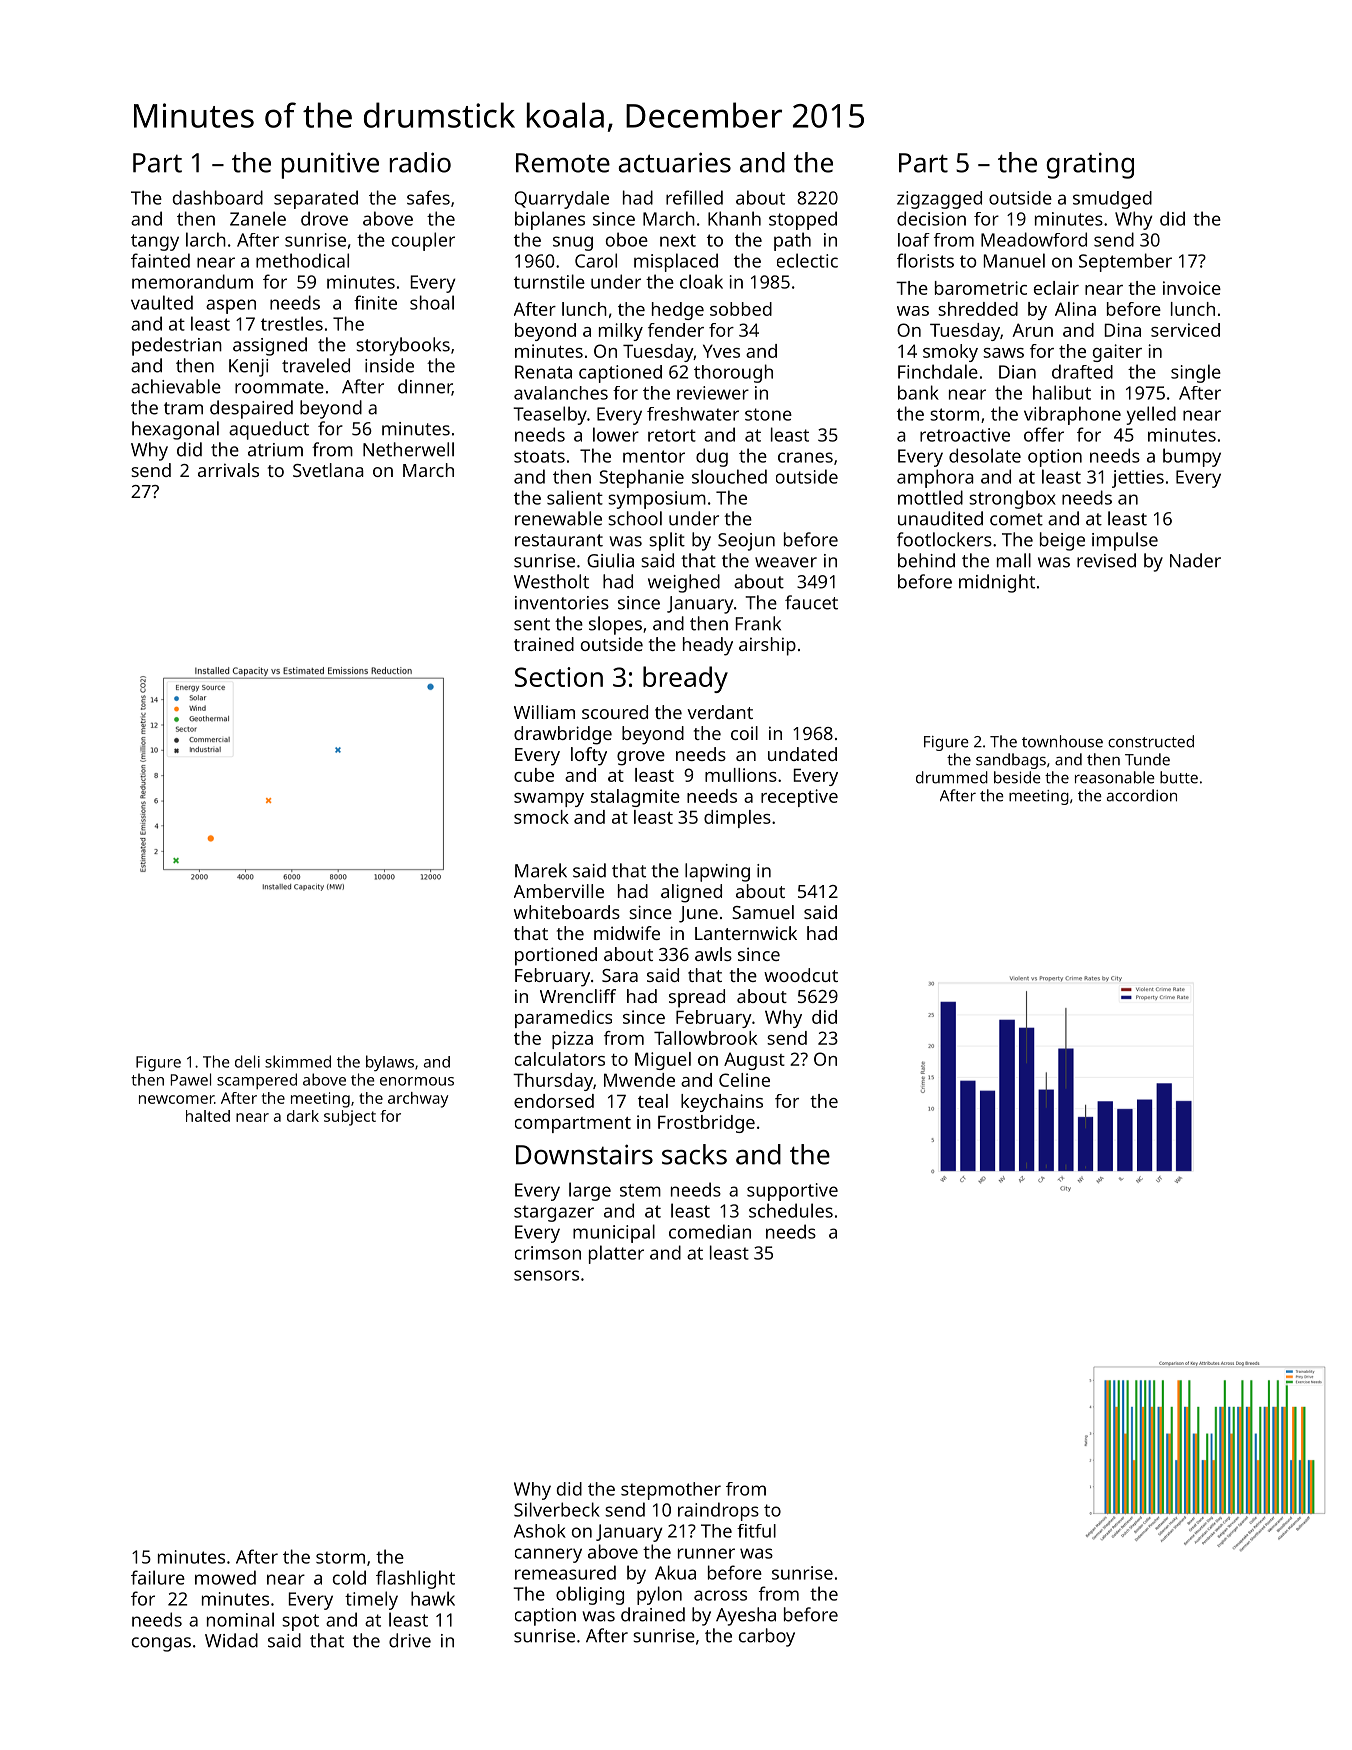  Describe the element at coordinates (543, 372) in the image. I see `Renata` at that location.
